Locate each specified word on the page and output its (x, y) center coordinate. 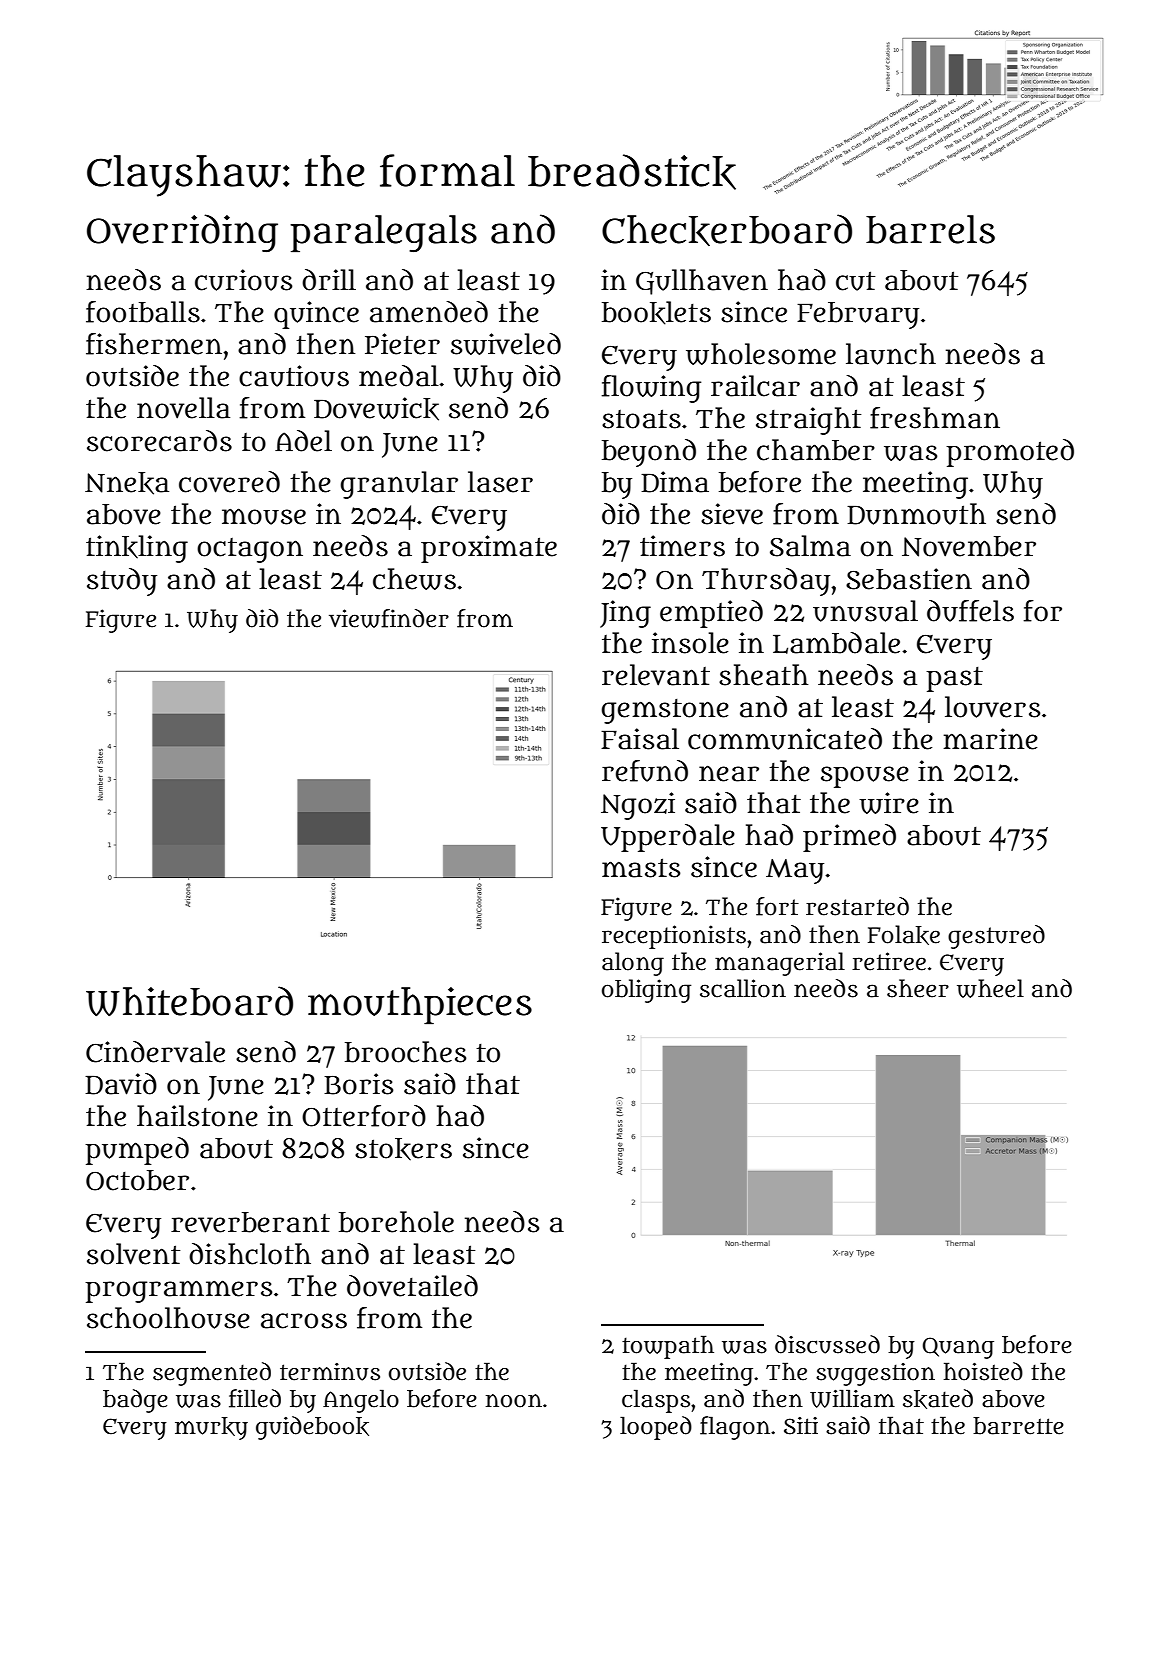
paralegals (383, 234)
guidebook (312, 1428)
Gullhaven (702, 282)
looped (656, 1428)
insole (690, 643)
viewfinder (389, 618)
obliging (646, 991)
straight (808, 421)
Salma (810, 546)
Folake (904, 935)
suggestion (875, 1374)
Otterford (364, 1116)
